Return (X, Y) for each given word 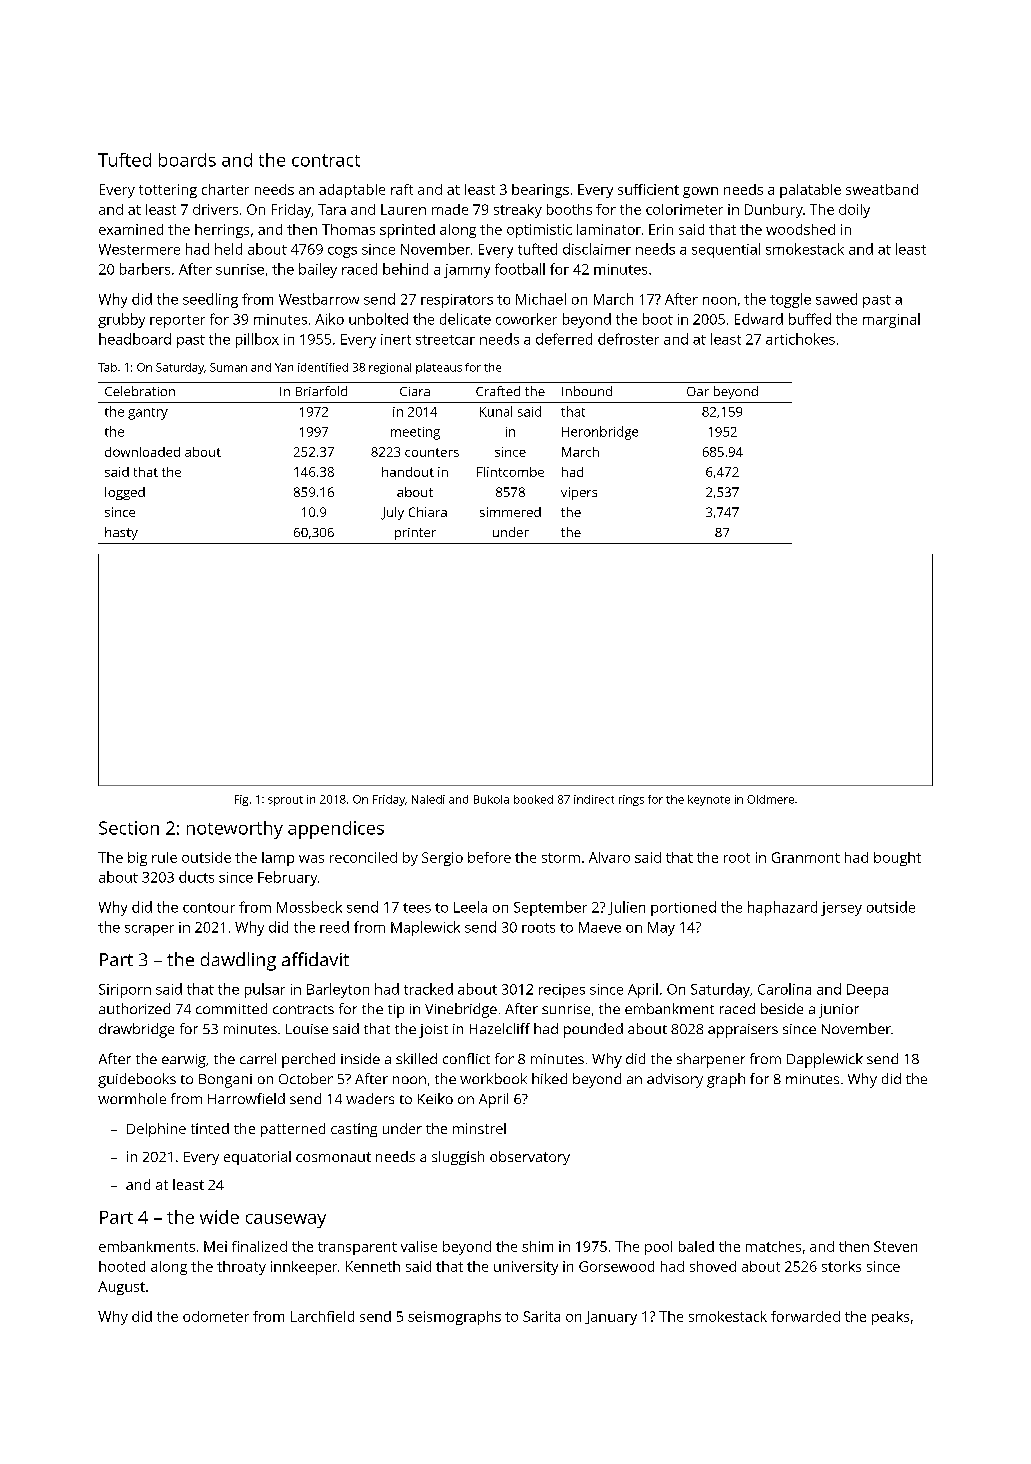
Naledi (428, 799)
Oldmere (770, 799)
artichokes (800, 339)
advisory (675, 1080)
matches (773, 1246)
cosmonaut (333, 1157)
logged (125, 493)
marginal (891, 320)
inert (396, 339)
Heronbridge (600, 433)
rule (164, 857)
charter (225, 189)
